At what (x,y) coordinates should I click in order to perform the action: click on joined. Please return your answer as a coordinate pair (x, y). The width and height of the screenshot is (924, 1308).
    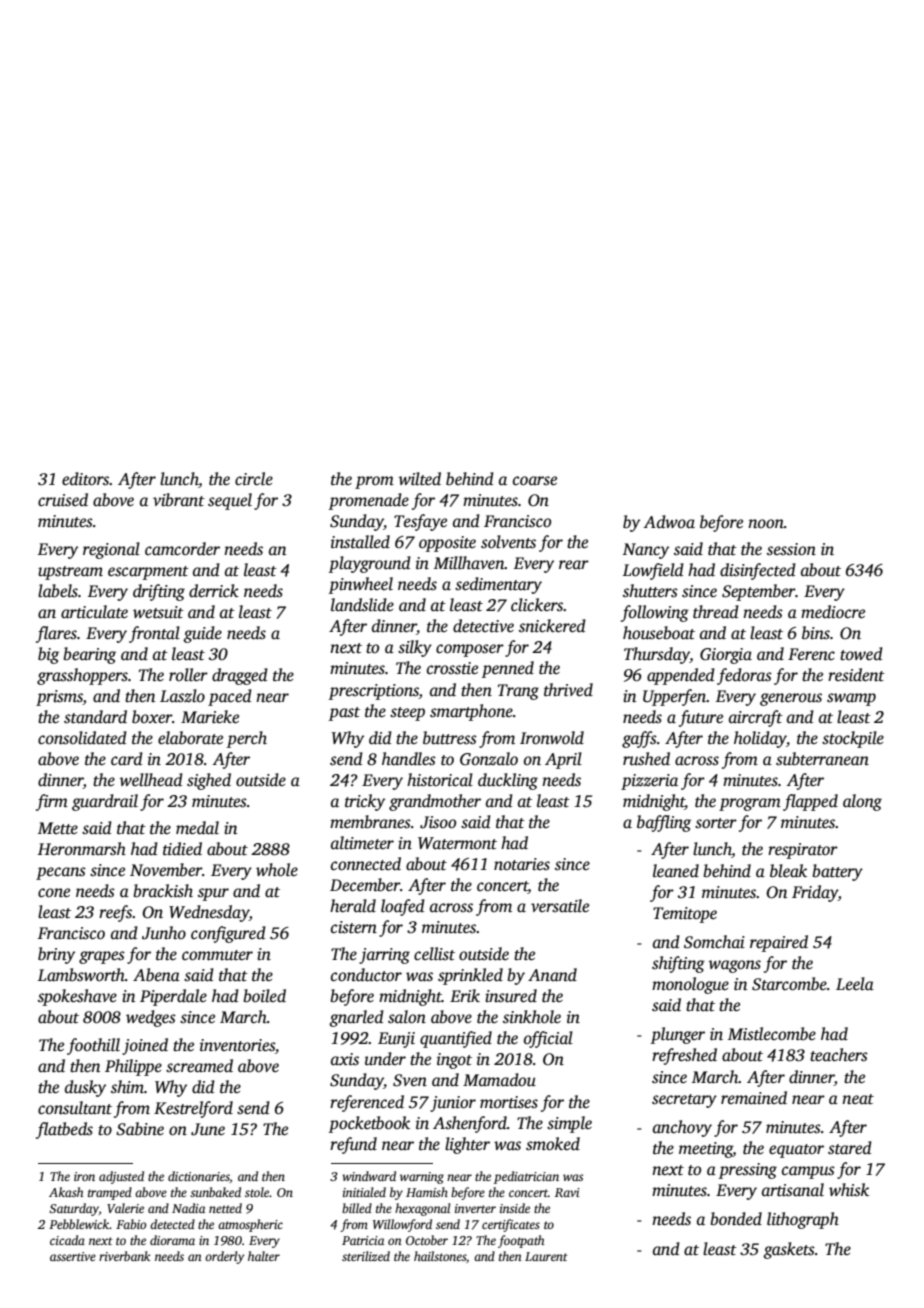
    Looking at the image, I should click on (145, 1046).
